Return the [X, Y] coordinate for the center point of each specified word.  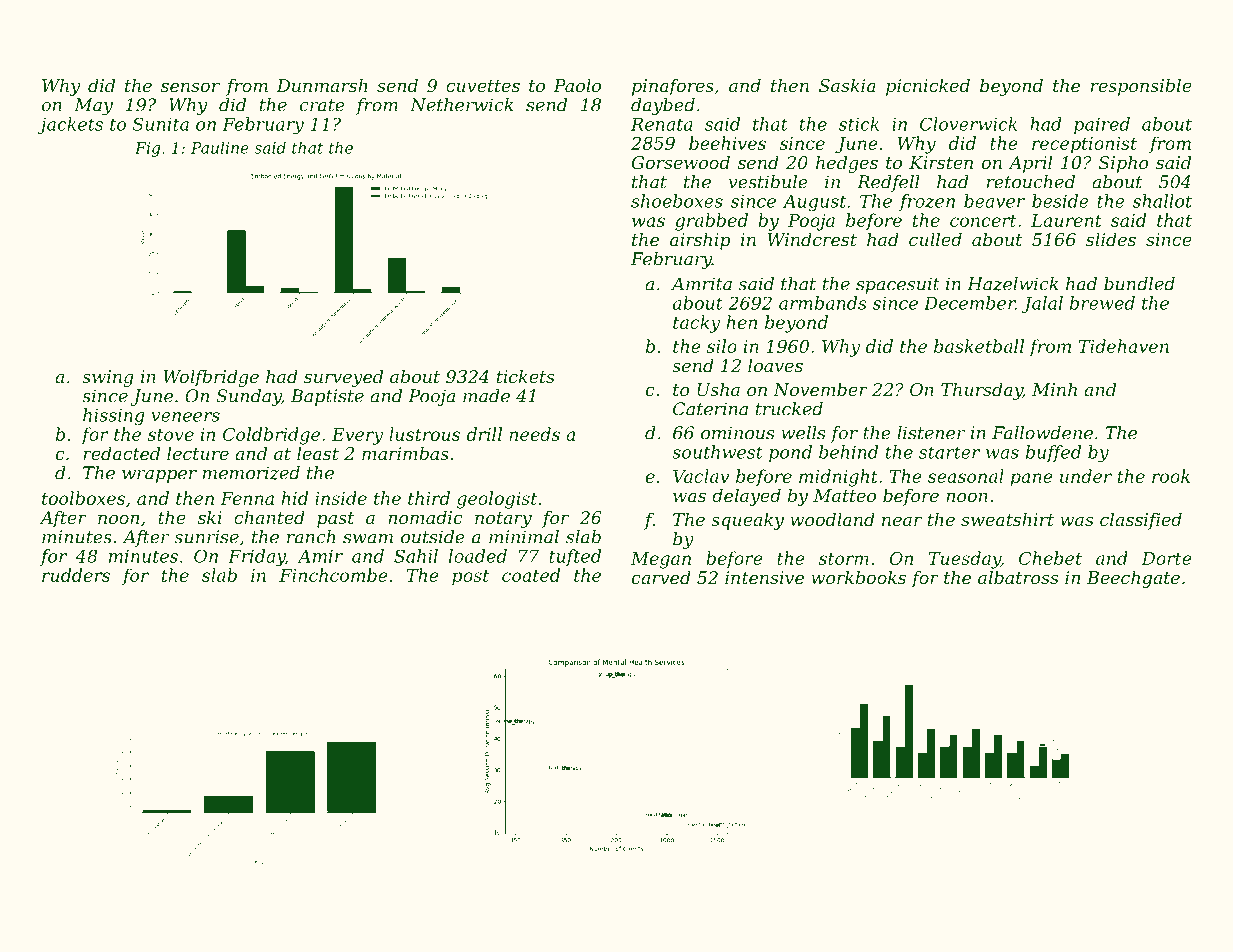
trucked [789, 409]
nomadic [425, 517]
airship [700, 241]
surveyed [343, 378]
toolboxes [83, 498]
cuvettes [483, 86]
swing [108, 378]
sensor [190, 87]
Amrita [701, 284]
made [486, 396]
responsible [1141, 87]
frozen [927, 202]
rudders [76, 575]
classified [1141, 521]
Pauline [220, 147]
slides [1111, 239]
